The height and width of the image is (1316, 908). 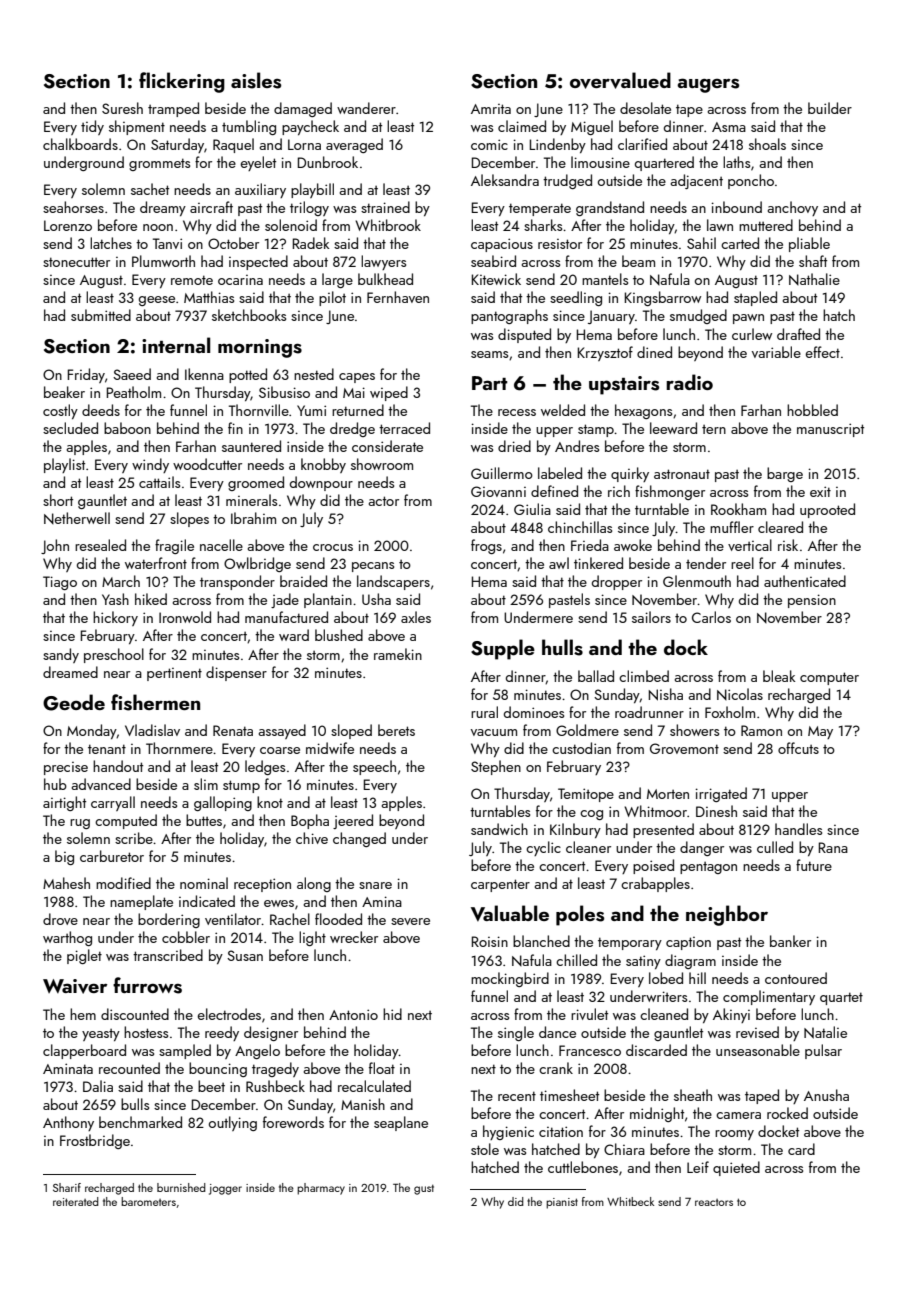 What do you see at coordinates (727, 915) in the image?
I see `neighbor` at bounding box center [727, 915].
